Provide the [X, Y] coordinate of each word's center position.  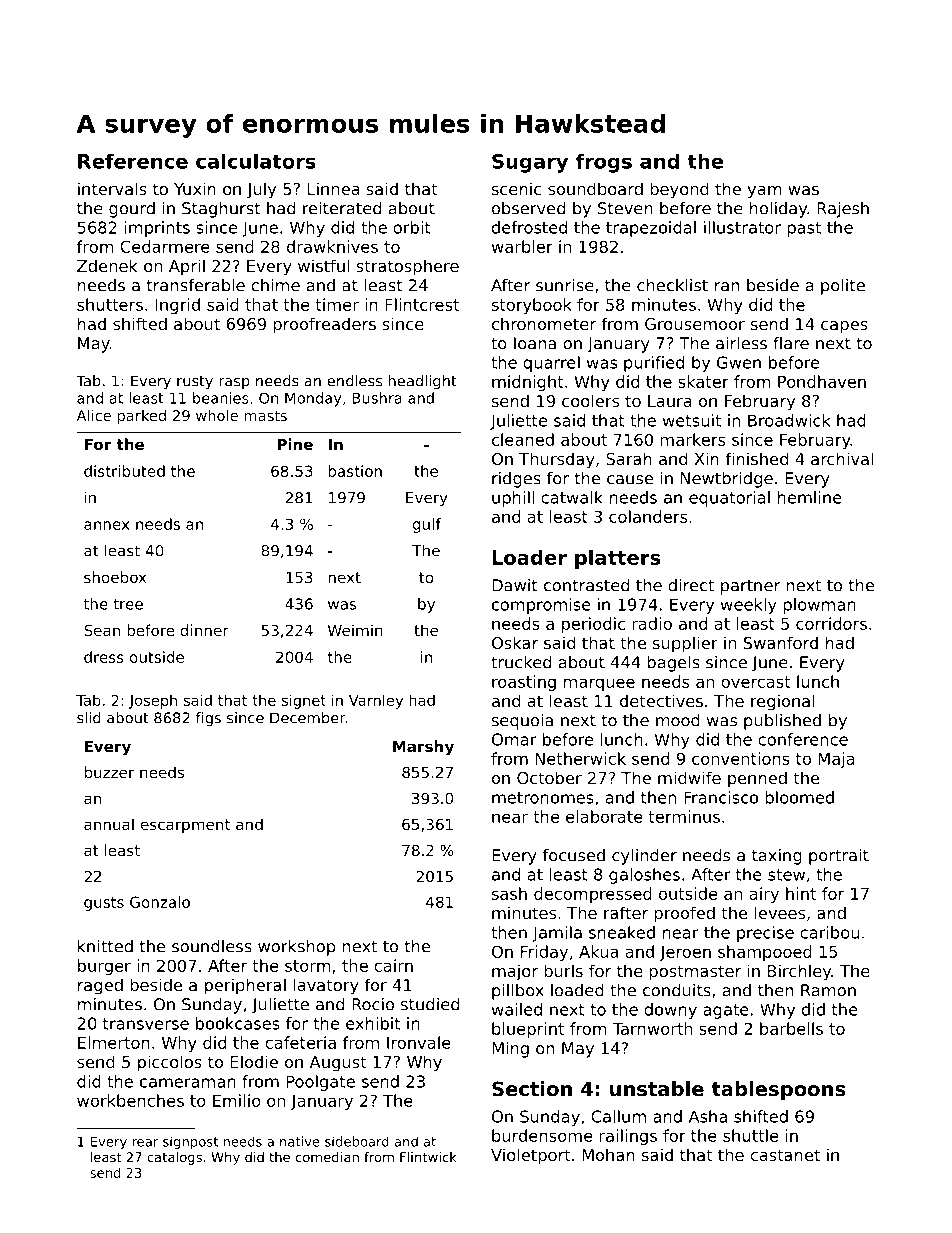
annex [106, 525]
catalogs [174, 1158]
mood [678, 720]
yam [764, 192]
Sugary [530, 163]
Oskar [515, 642]
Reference [133, 161]
